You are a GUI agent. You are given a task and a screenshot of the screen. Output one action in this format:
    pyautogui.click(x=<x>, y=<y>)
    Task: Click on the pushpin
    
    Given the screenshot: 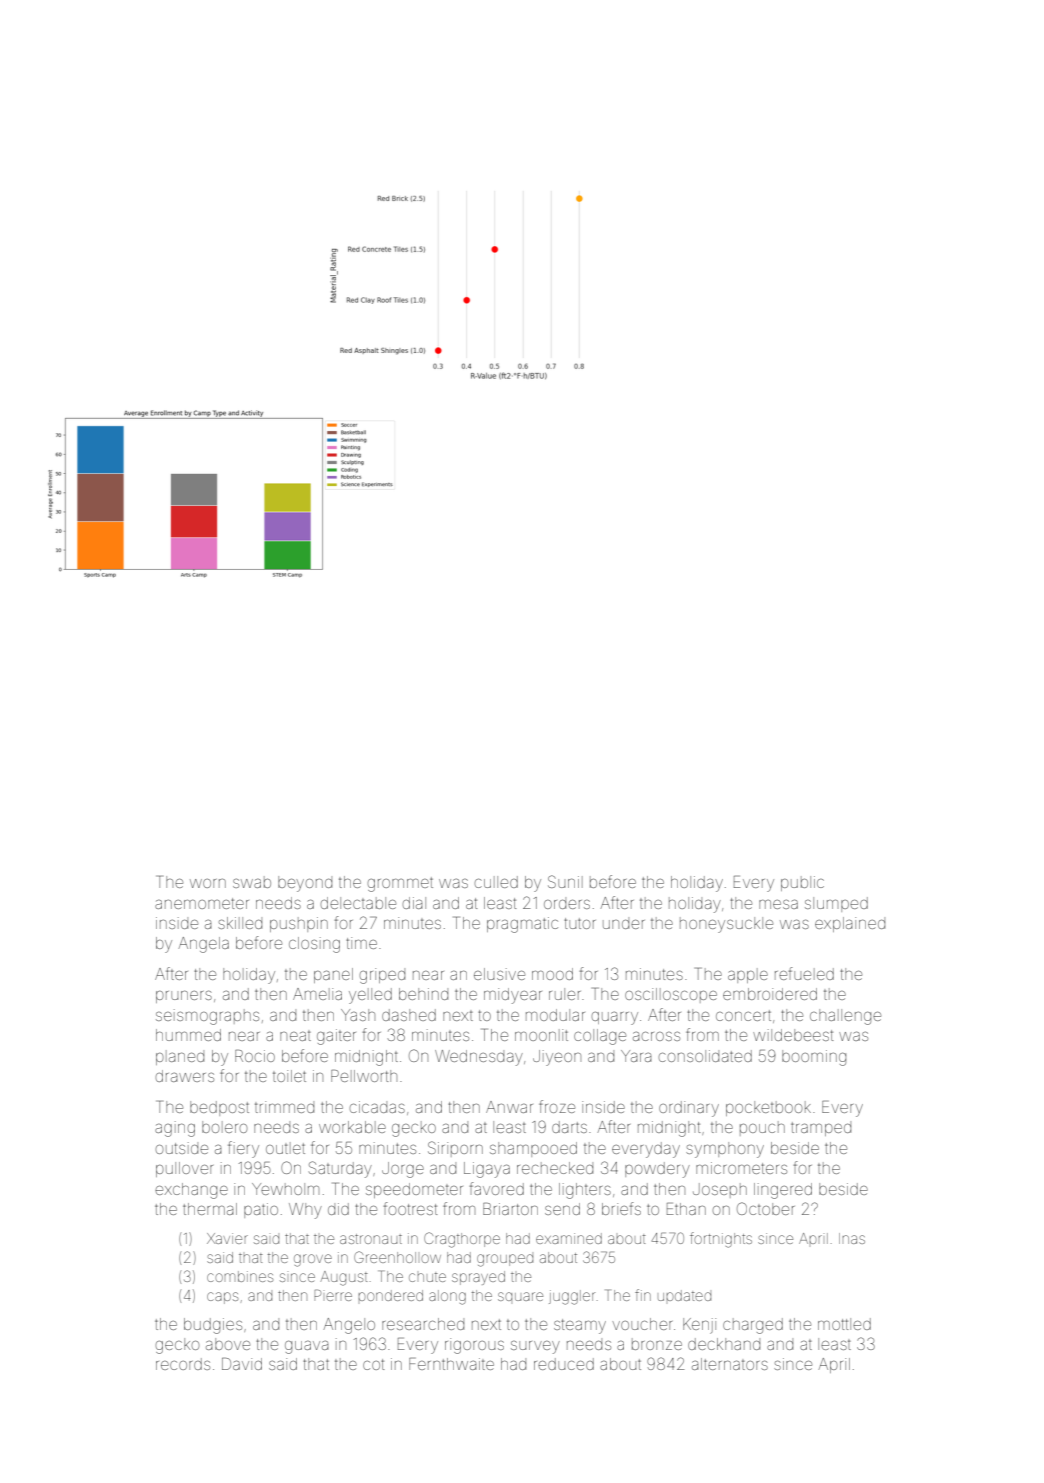 What is the action you would take?
    pyautogui.click(x=299, y=924)
